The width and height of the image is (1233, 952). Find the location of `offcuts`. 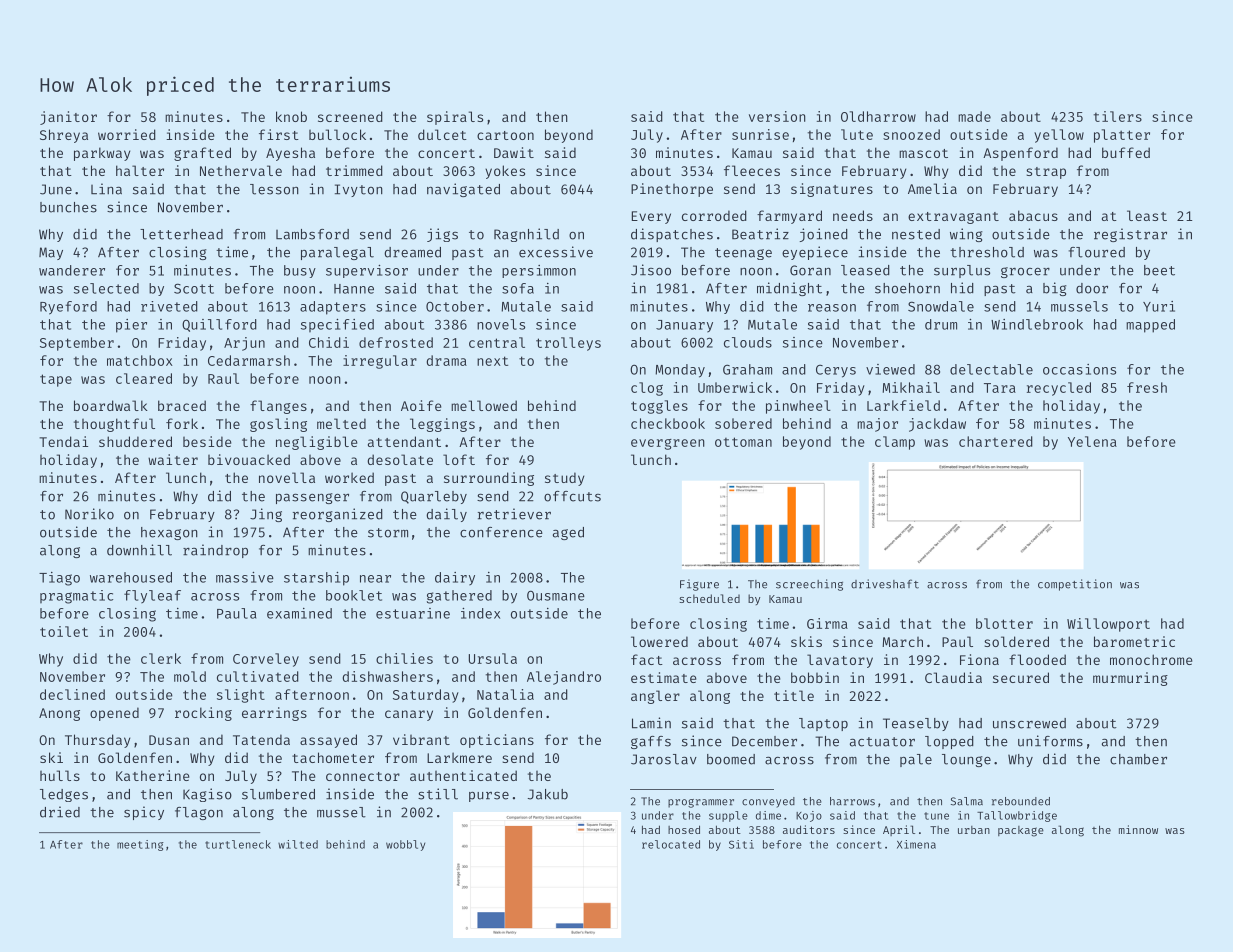

offcuts is located at coordinates (572, 496).
